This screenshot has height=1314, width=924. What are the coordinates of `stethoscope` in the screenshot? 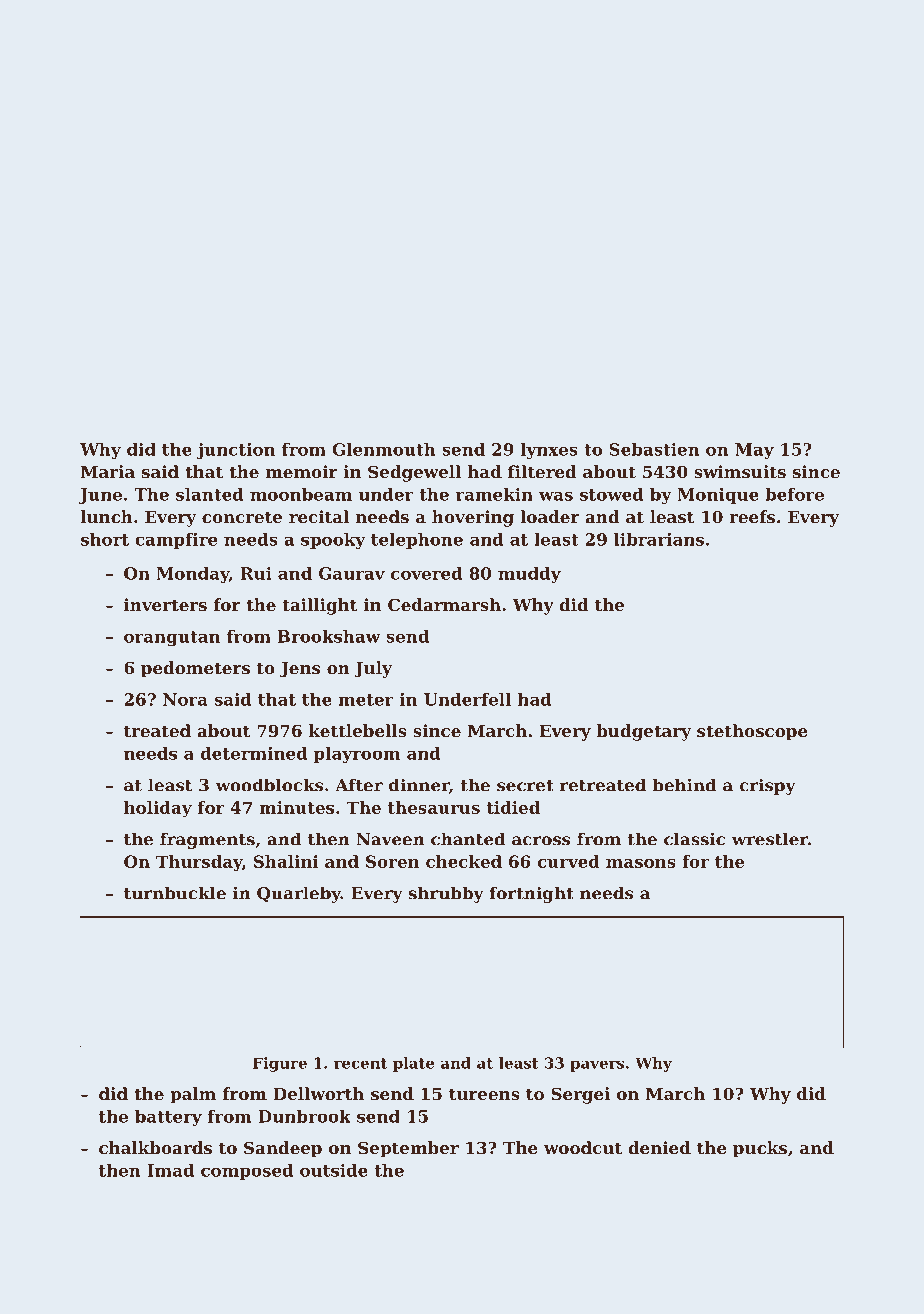 It's located at (752, 732).
